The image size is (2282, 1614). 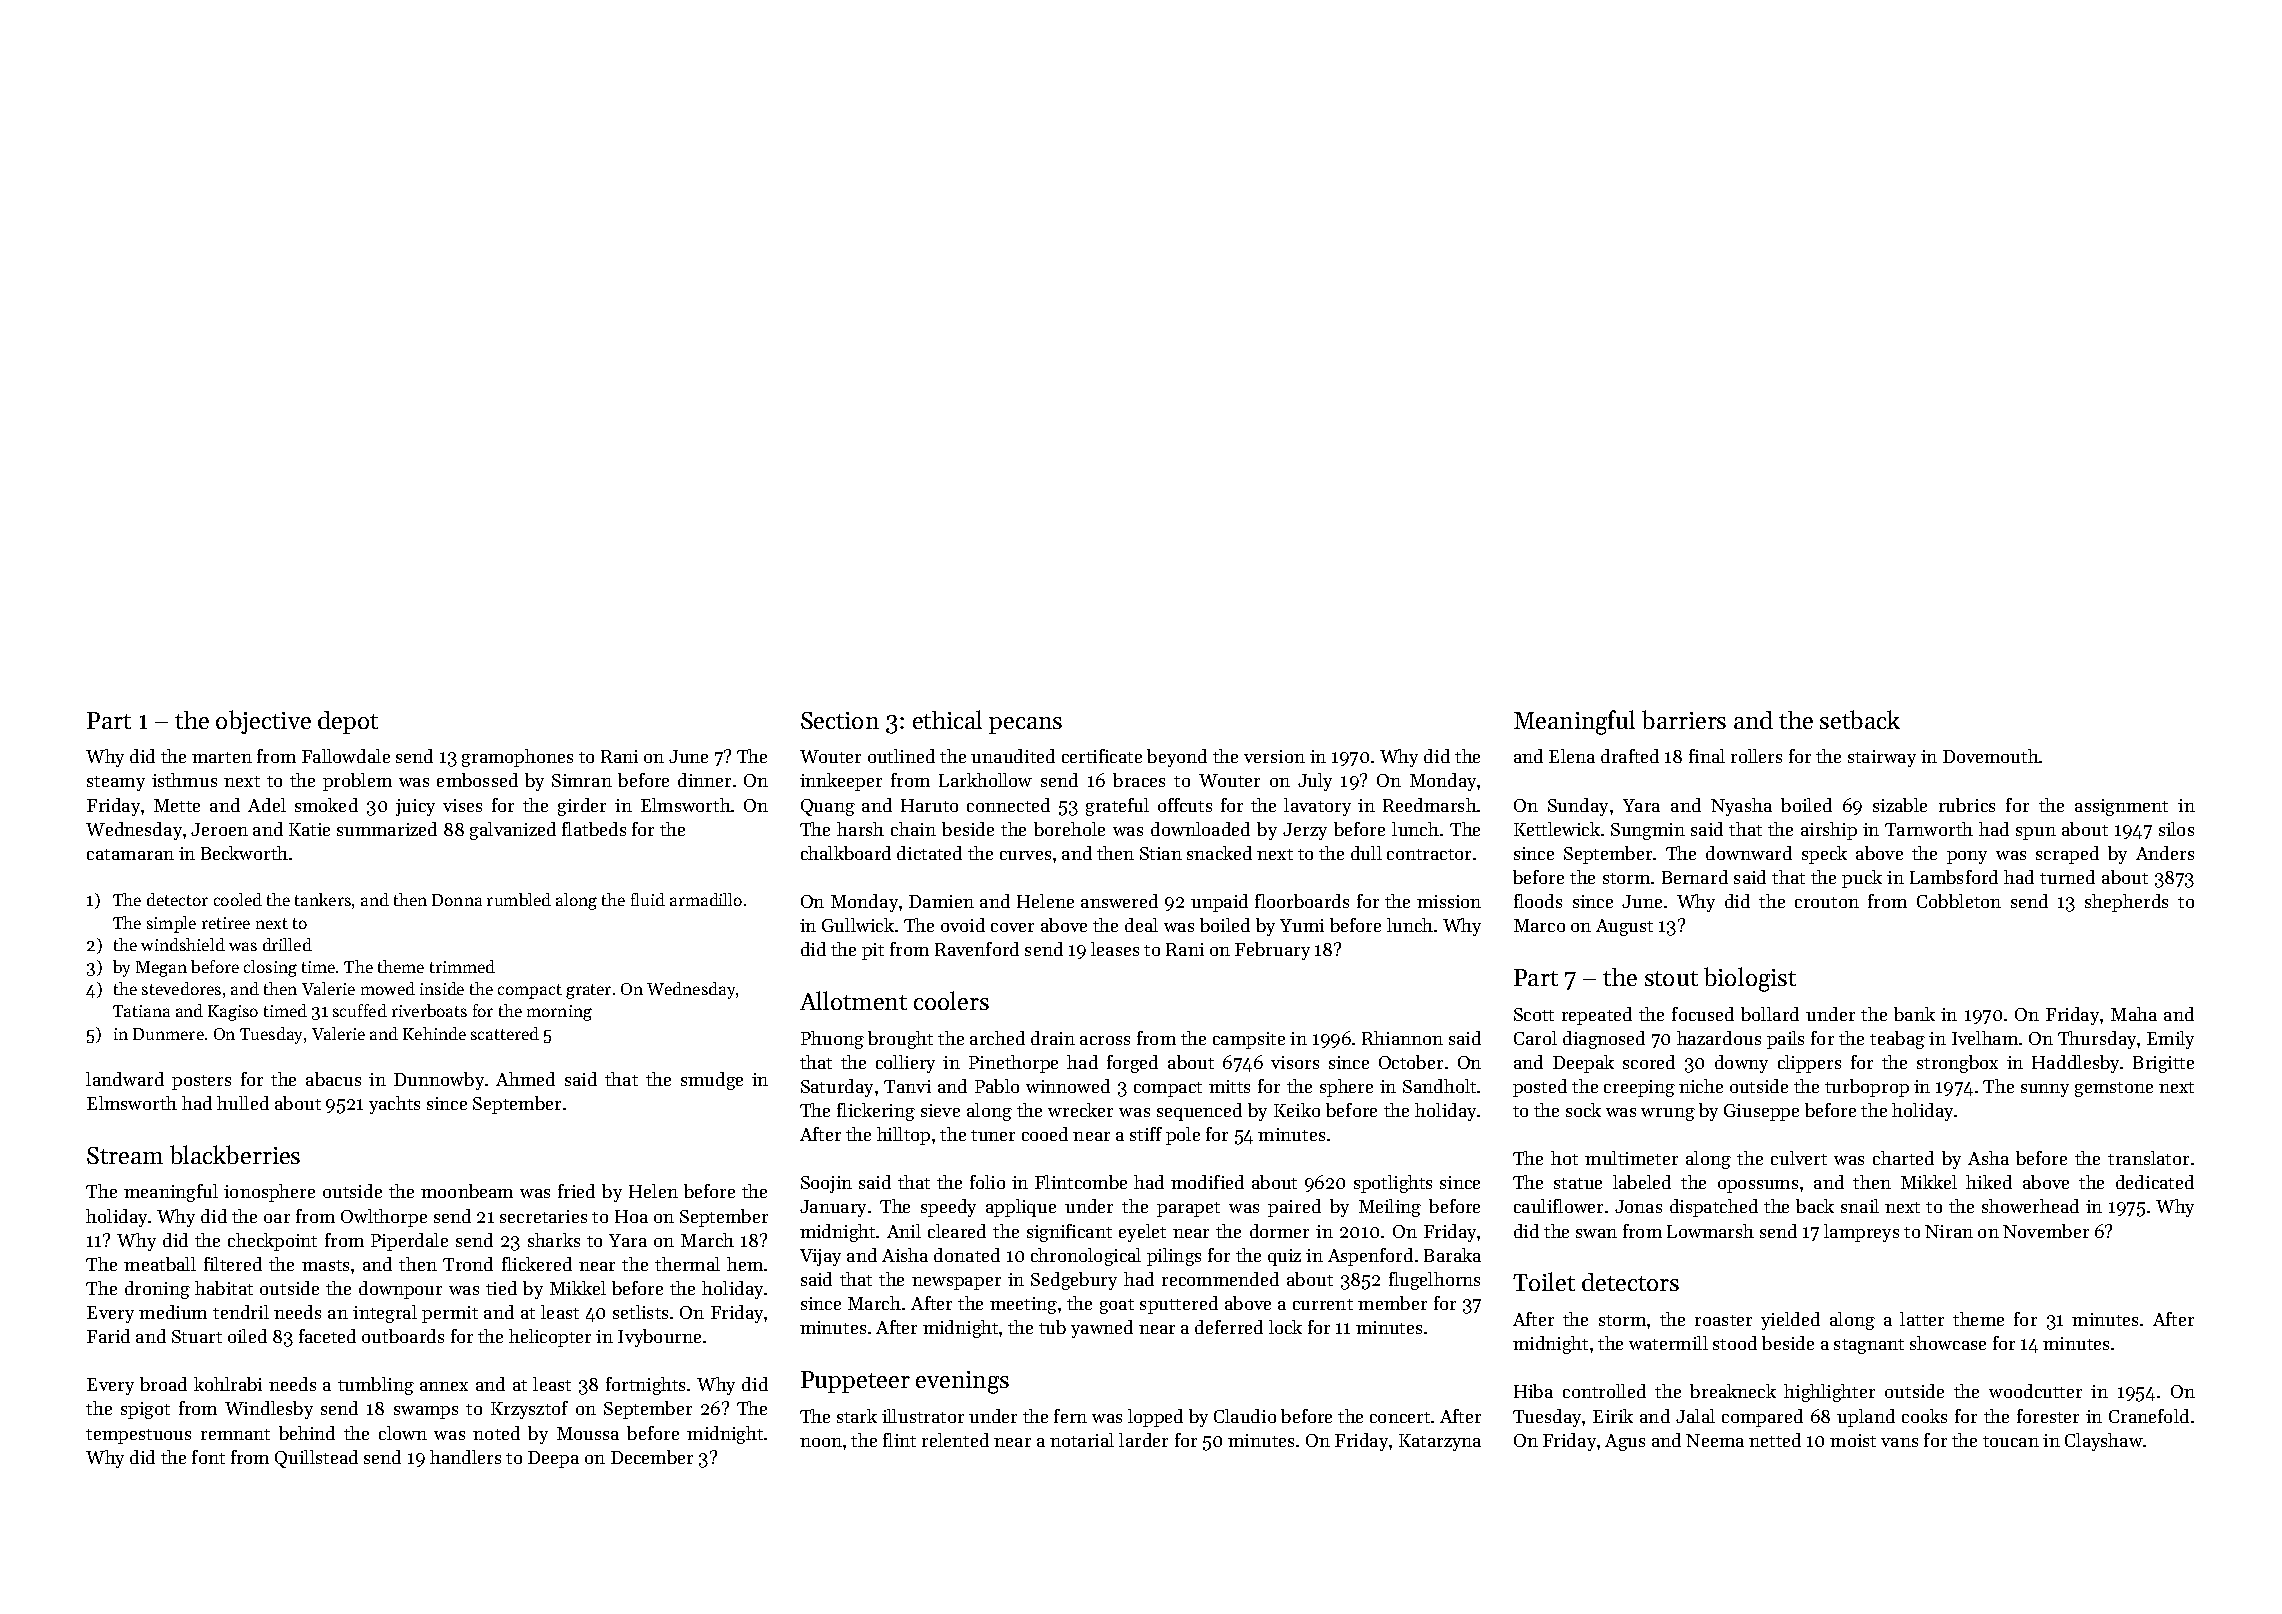 What do you see at coordinates (316, 1459) in the document?
I see `Quillstead` at bounding box center [316, 1459].
